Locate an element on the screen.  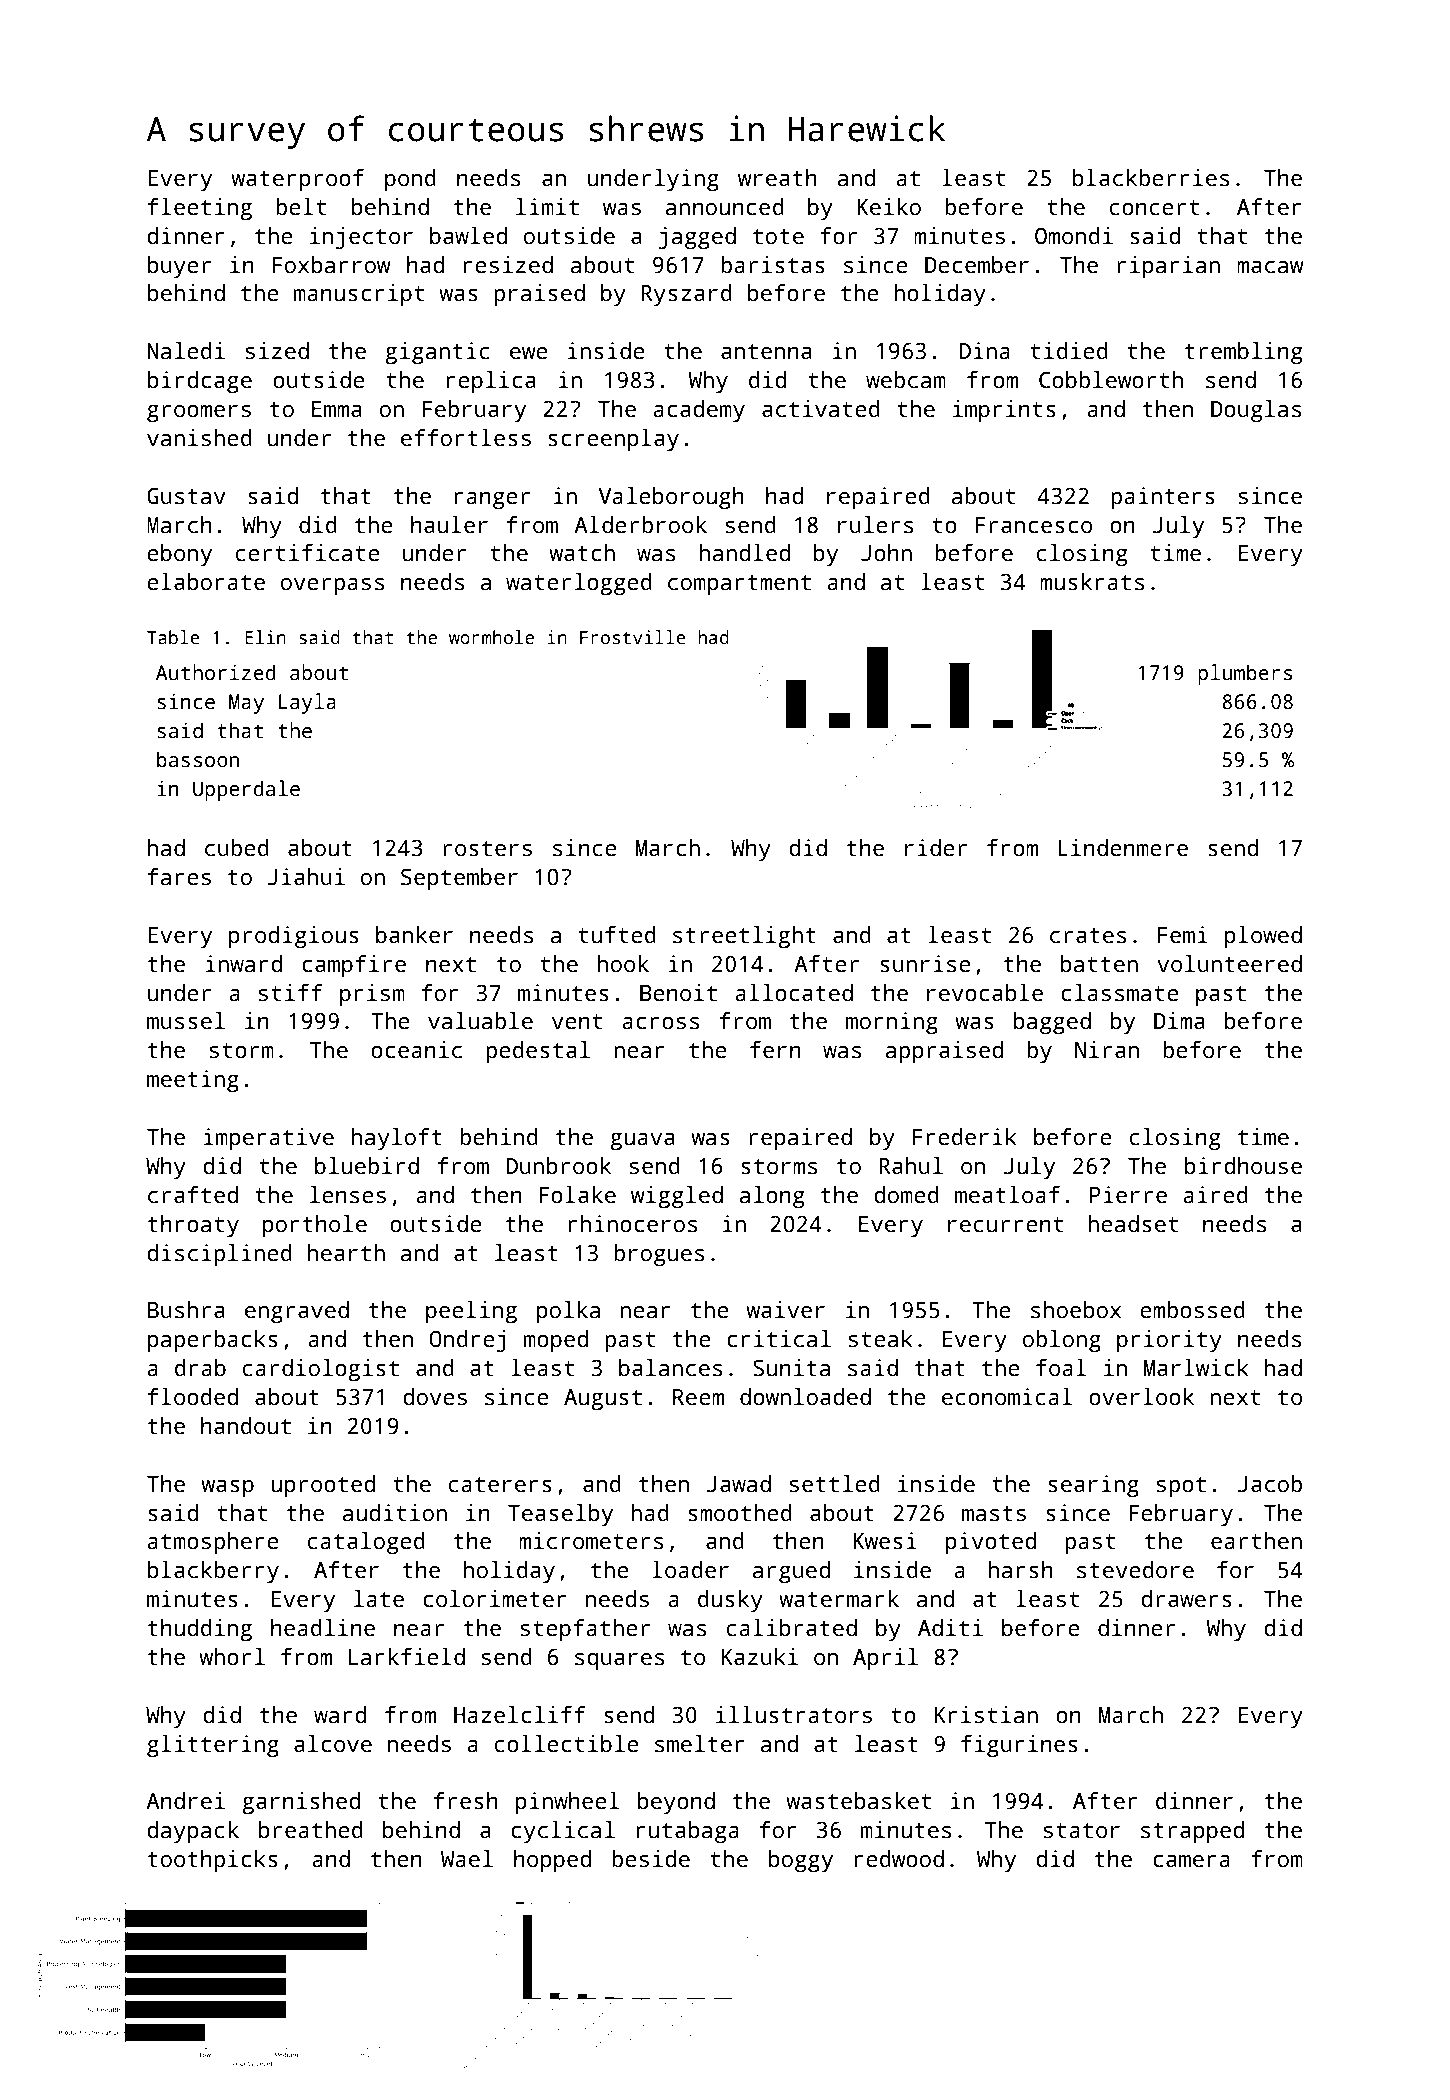
pond is located at coordinates (410, 180).
